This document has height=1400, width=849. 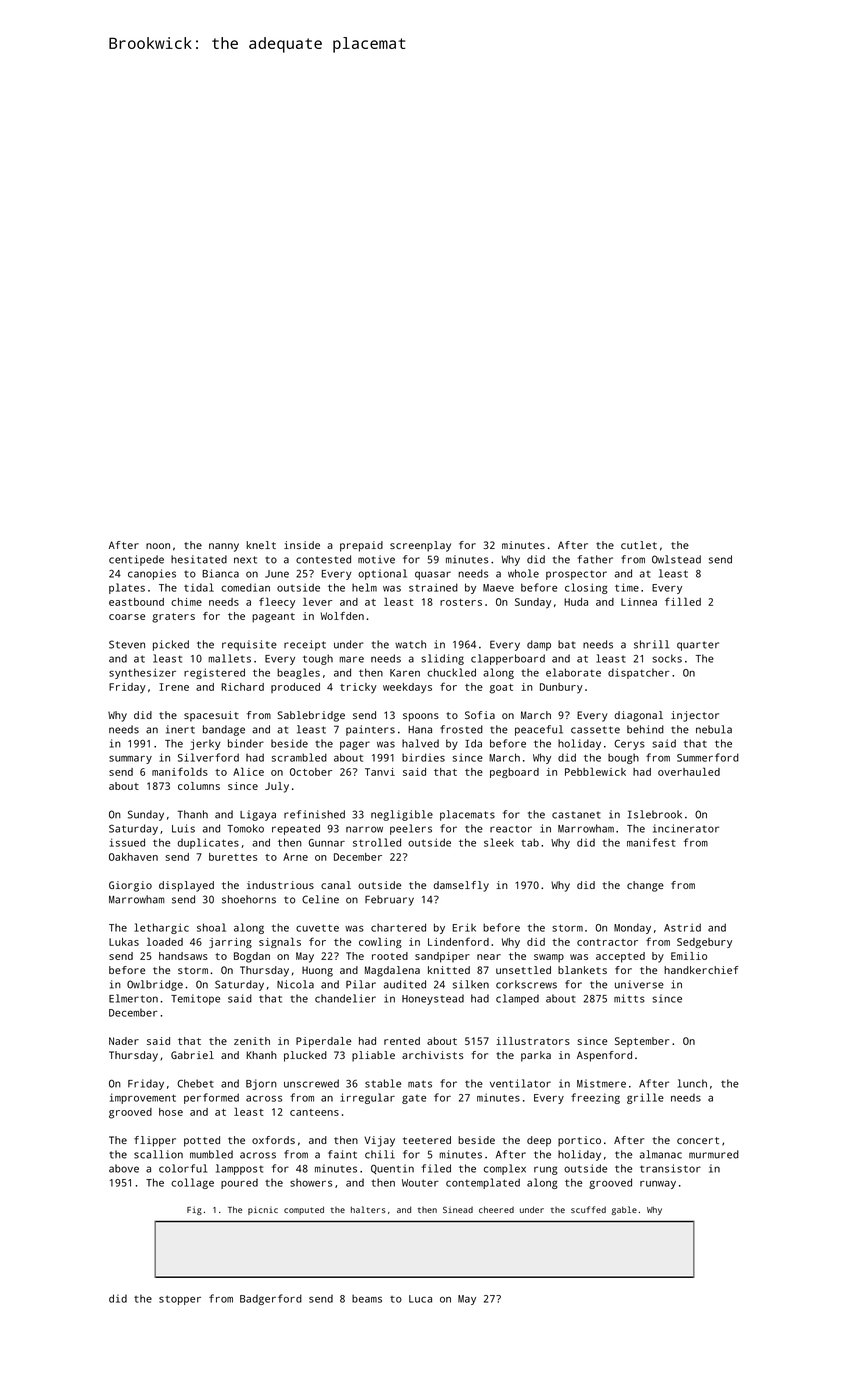 What do you see at coordinates (620, 957) in the document?
I see `accepted` at bounding box center [620, 957].
